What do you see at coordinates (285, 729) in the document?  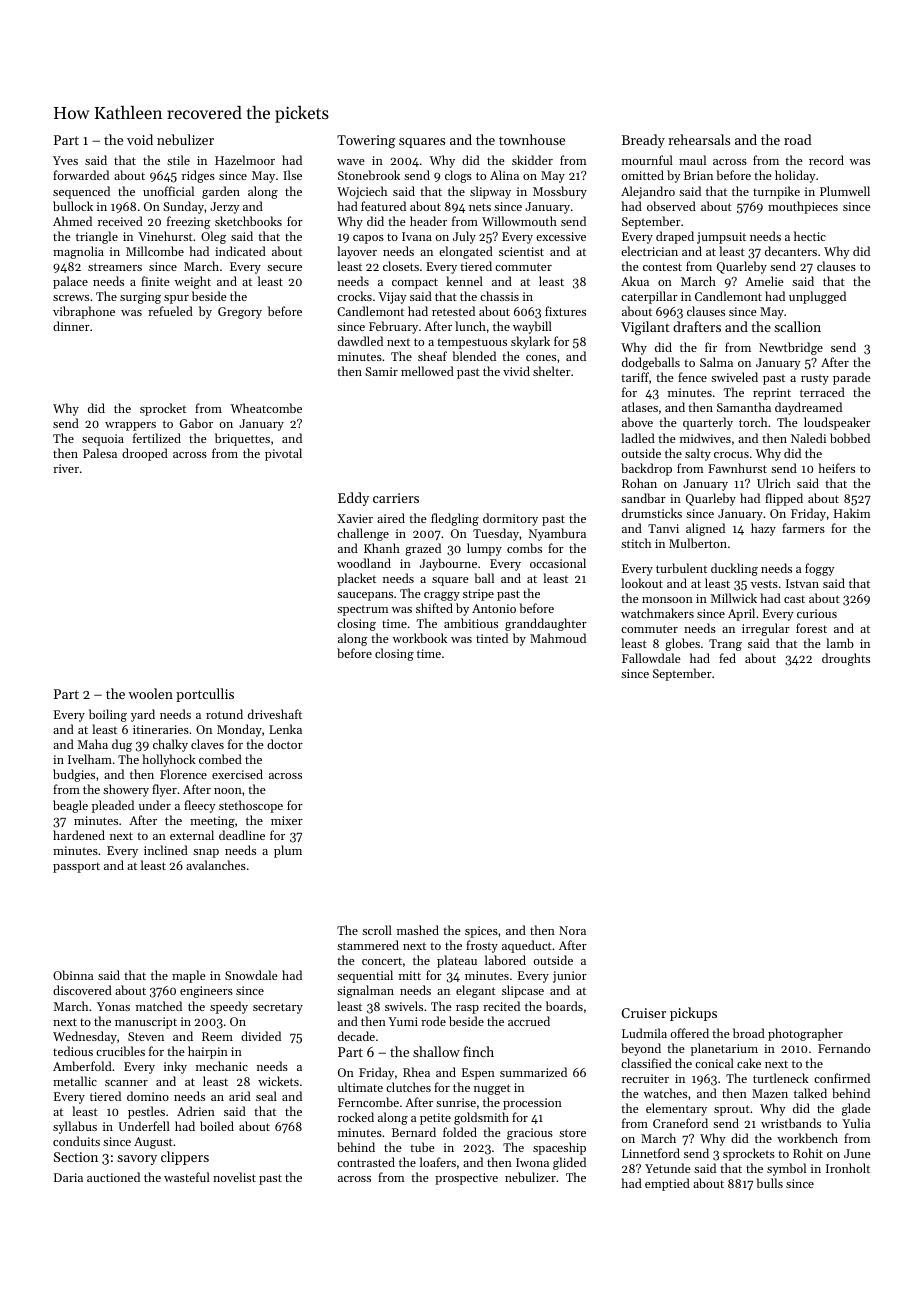 I see `Lenka` at bounding box center [285, 729].
